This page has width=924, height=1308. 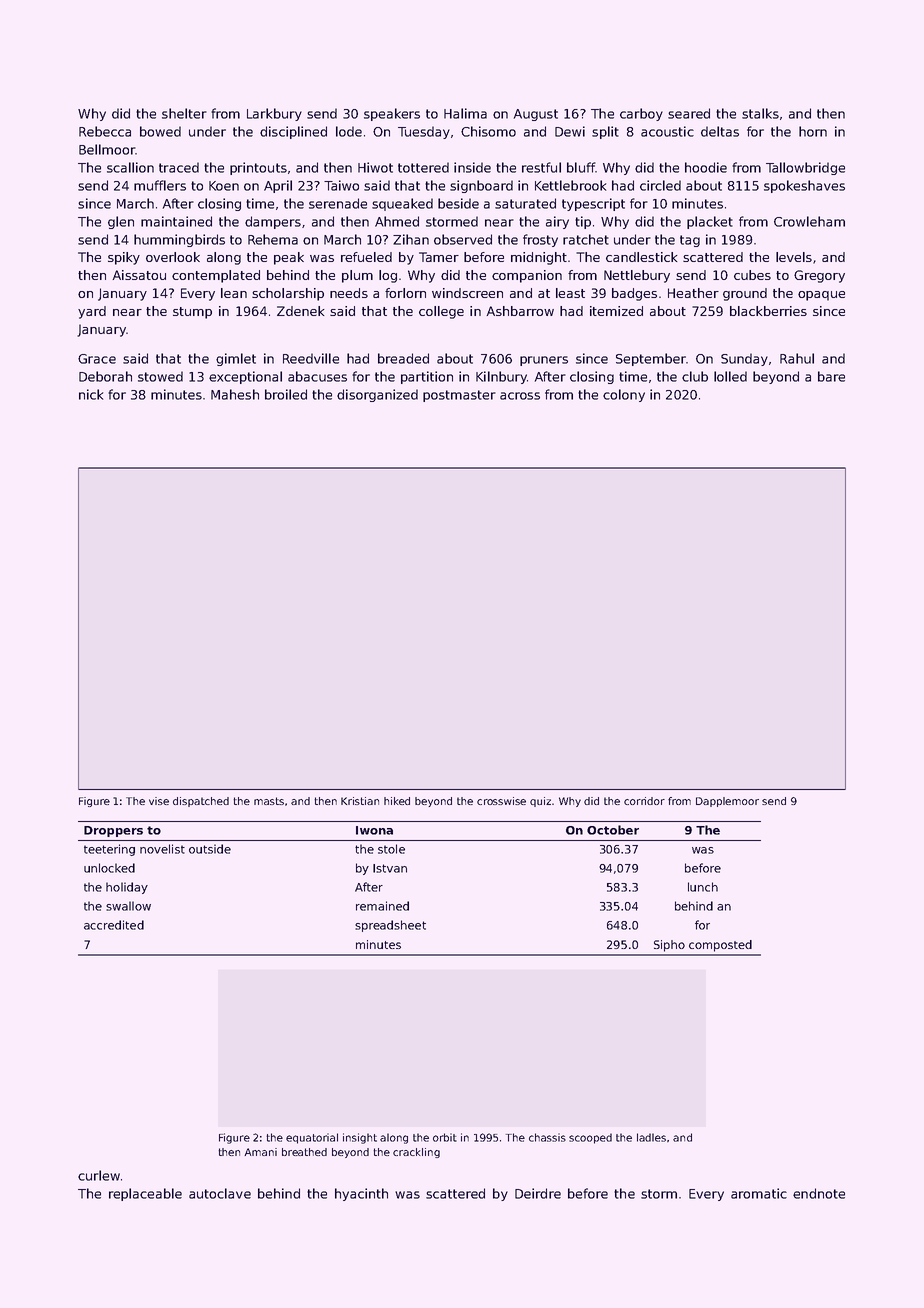 What do you see at coordinates (377, 395) in the page?
I see `disorganized` at bounding box center [377, 395].
